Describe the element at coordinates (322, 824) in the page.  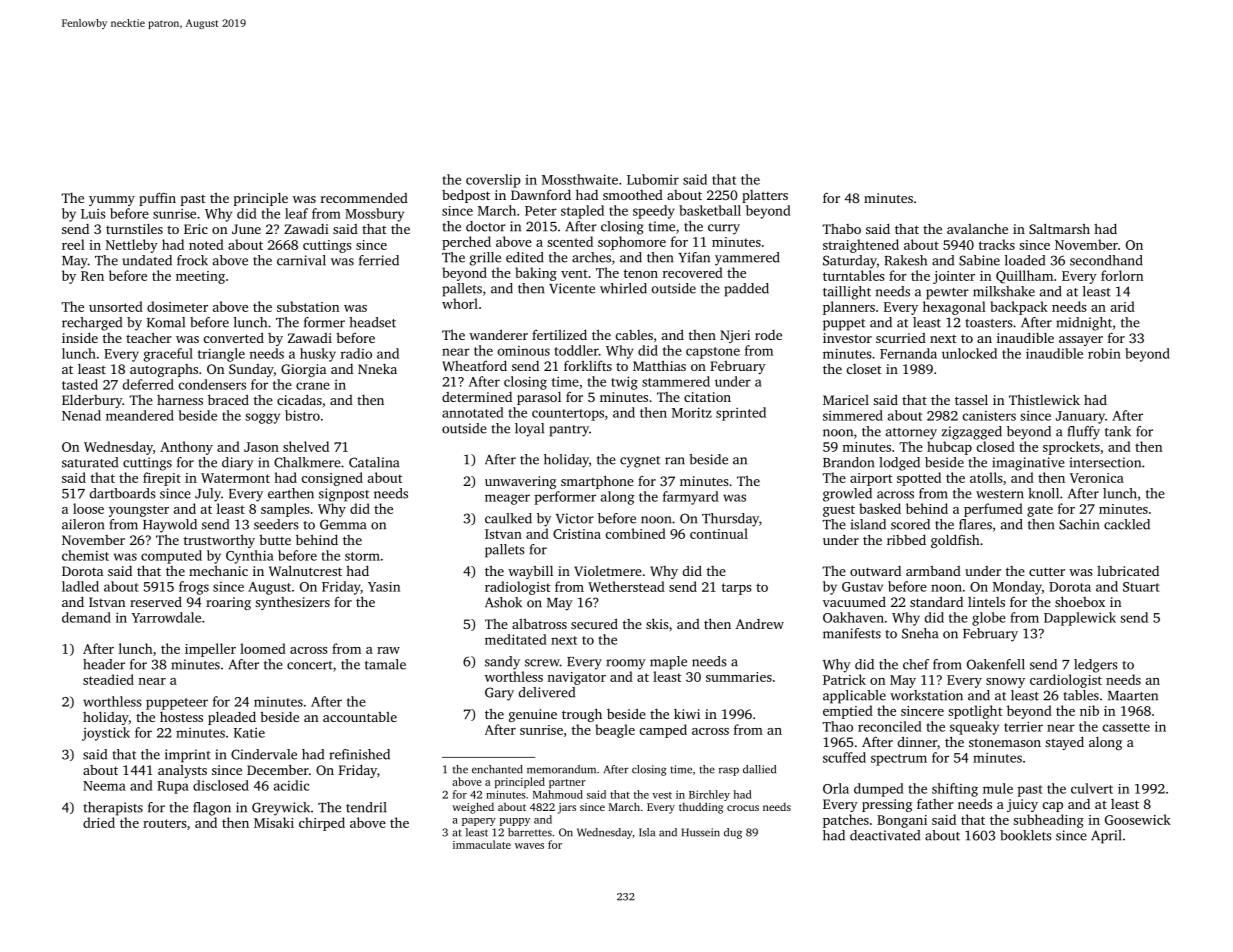
I see `chirped` at that location.
